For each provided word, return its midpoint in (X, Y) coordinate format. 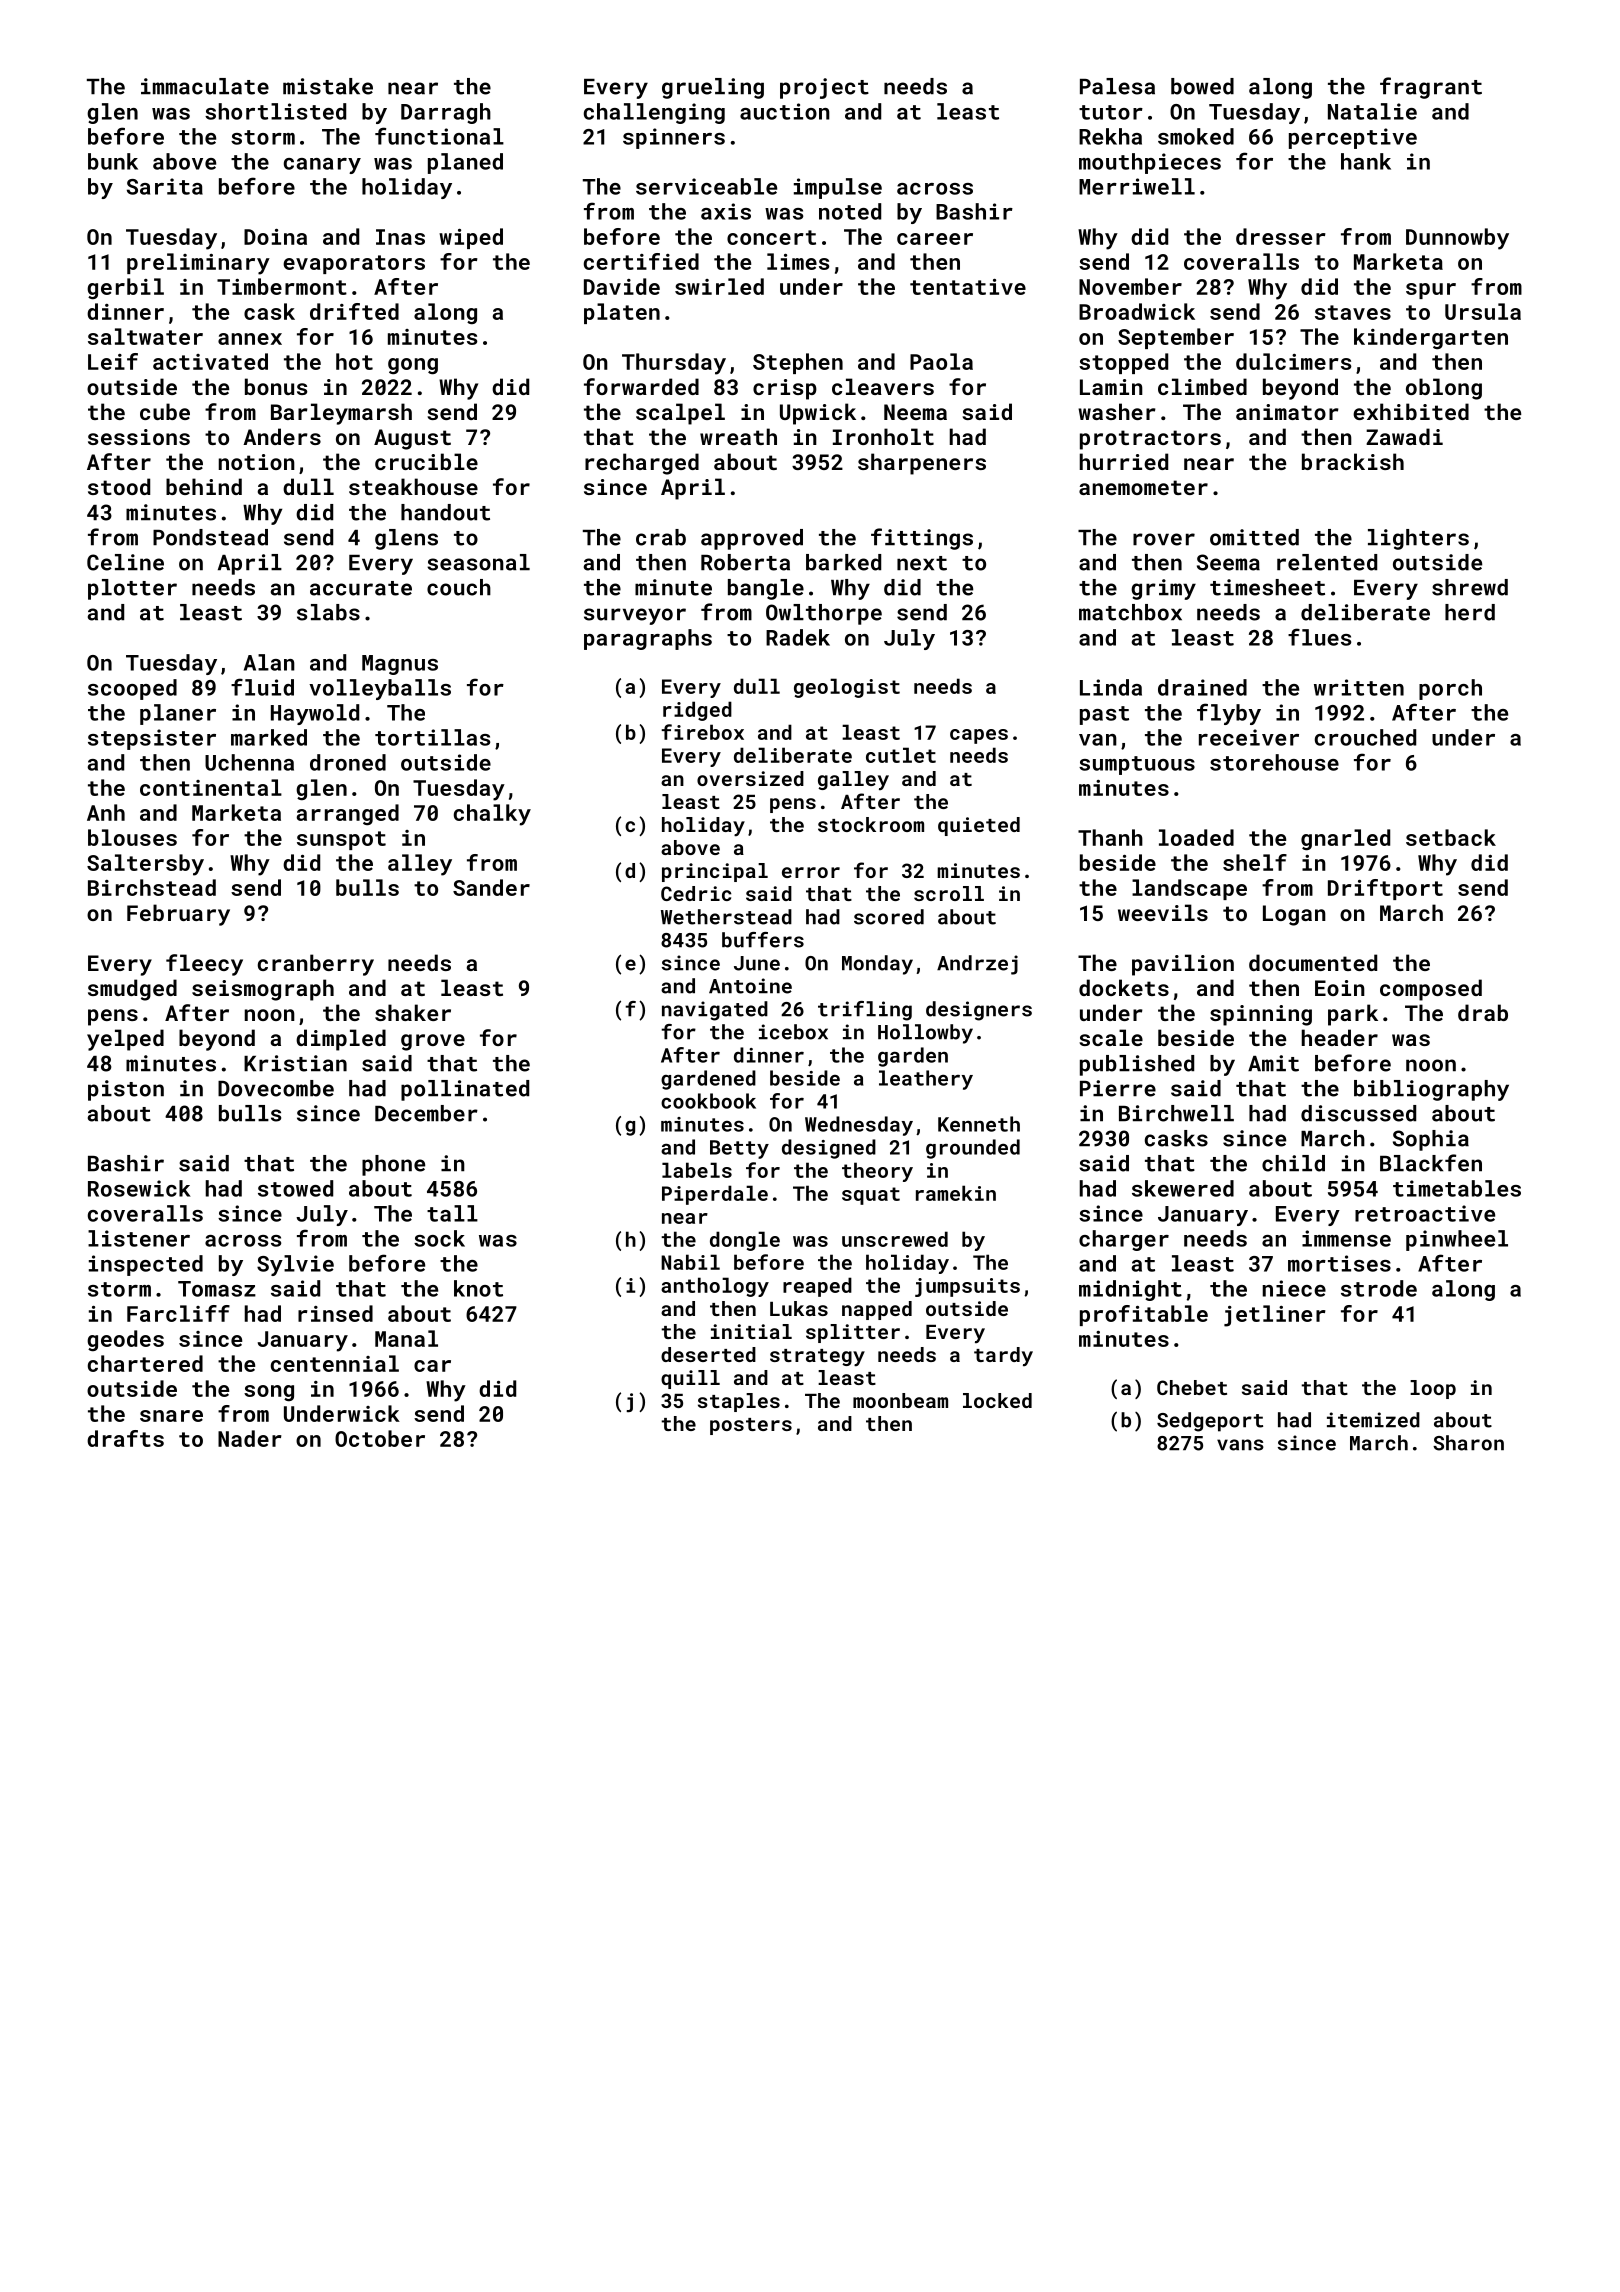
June (757, 963)
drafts (125, 1438)
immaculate (205, 86)
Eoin (1340, 988)
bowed (1202, 86)
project (824, 88)
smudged (132, 990)
